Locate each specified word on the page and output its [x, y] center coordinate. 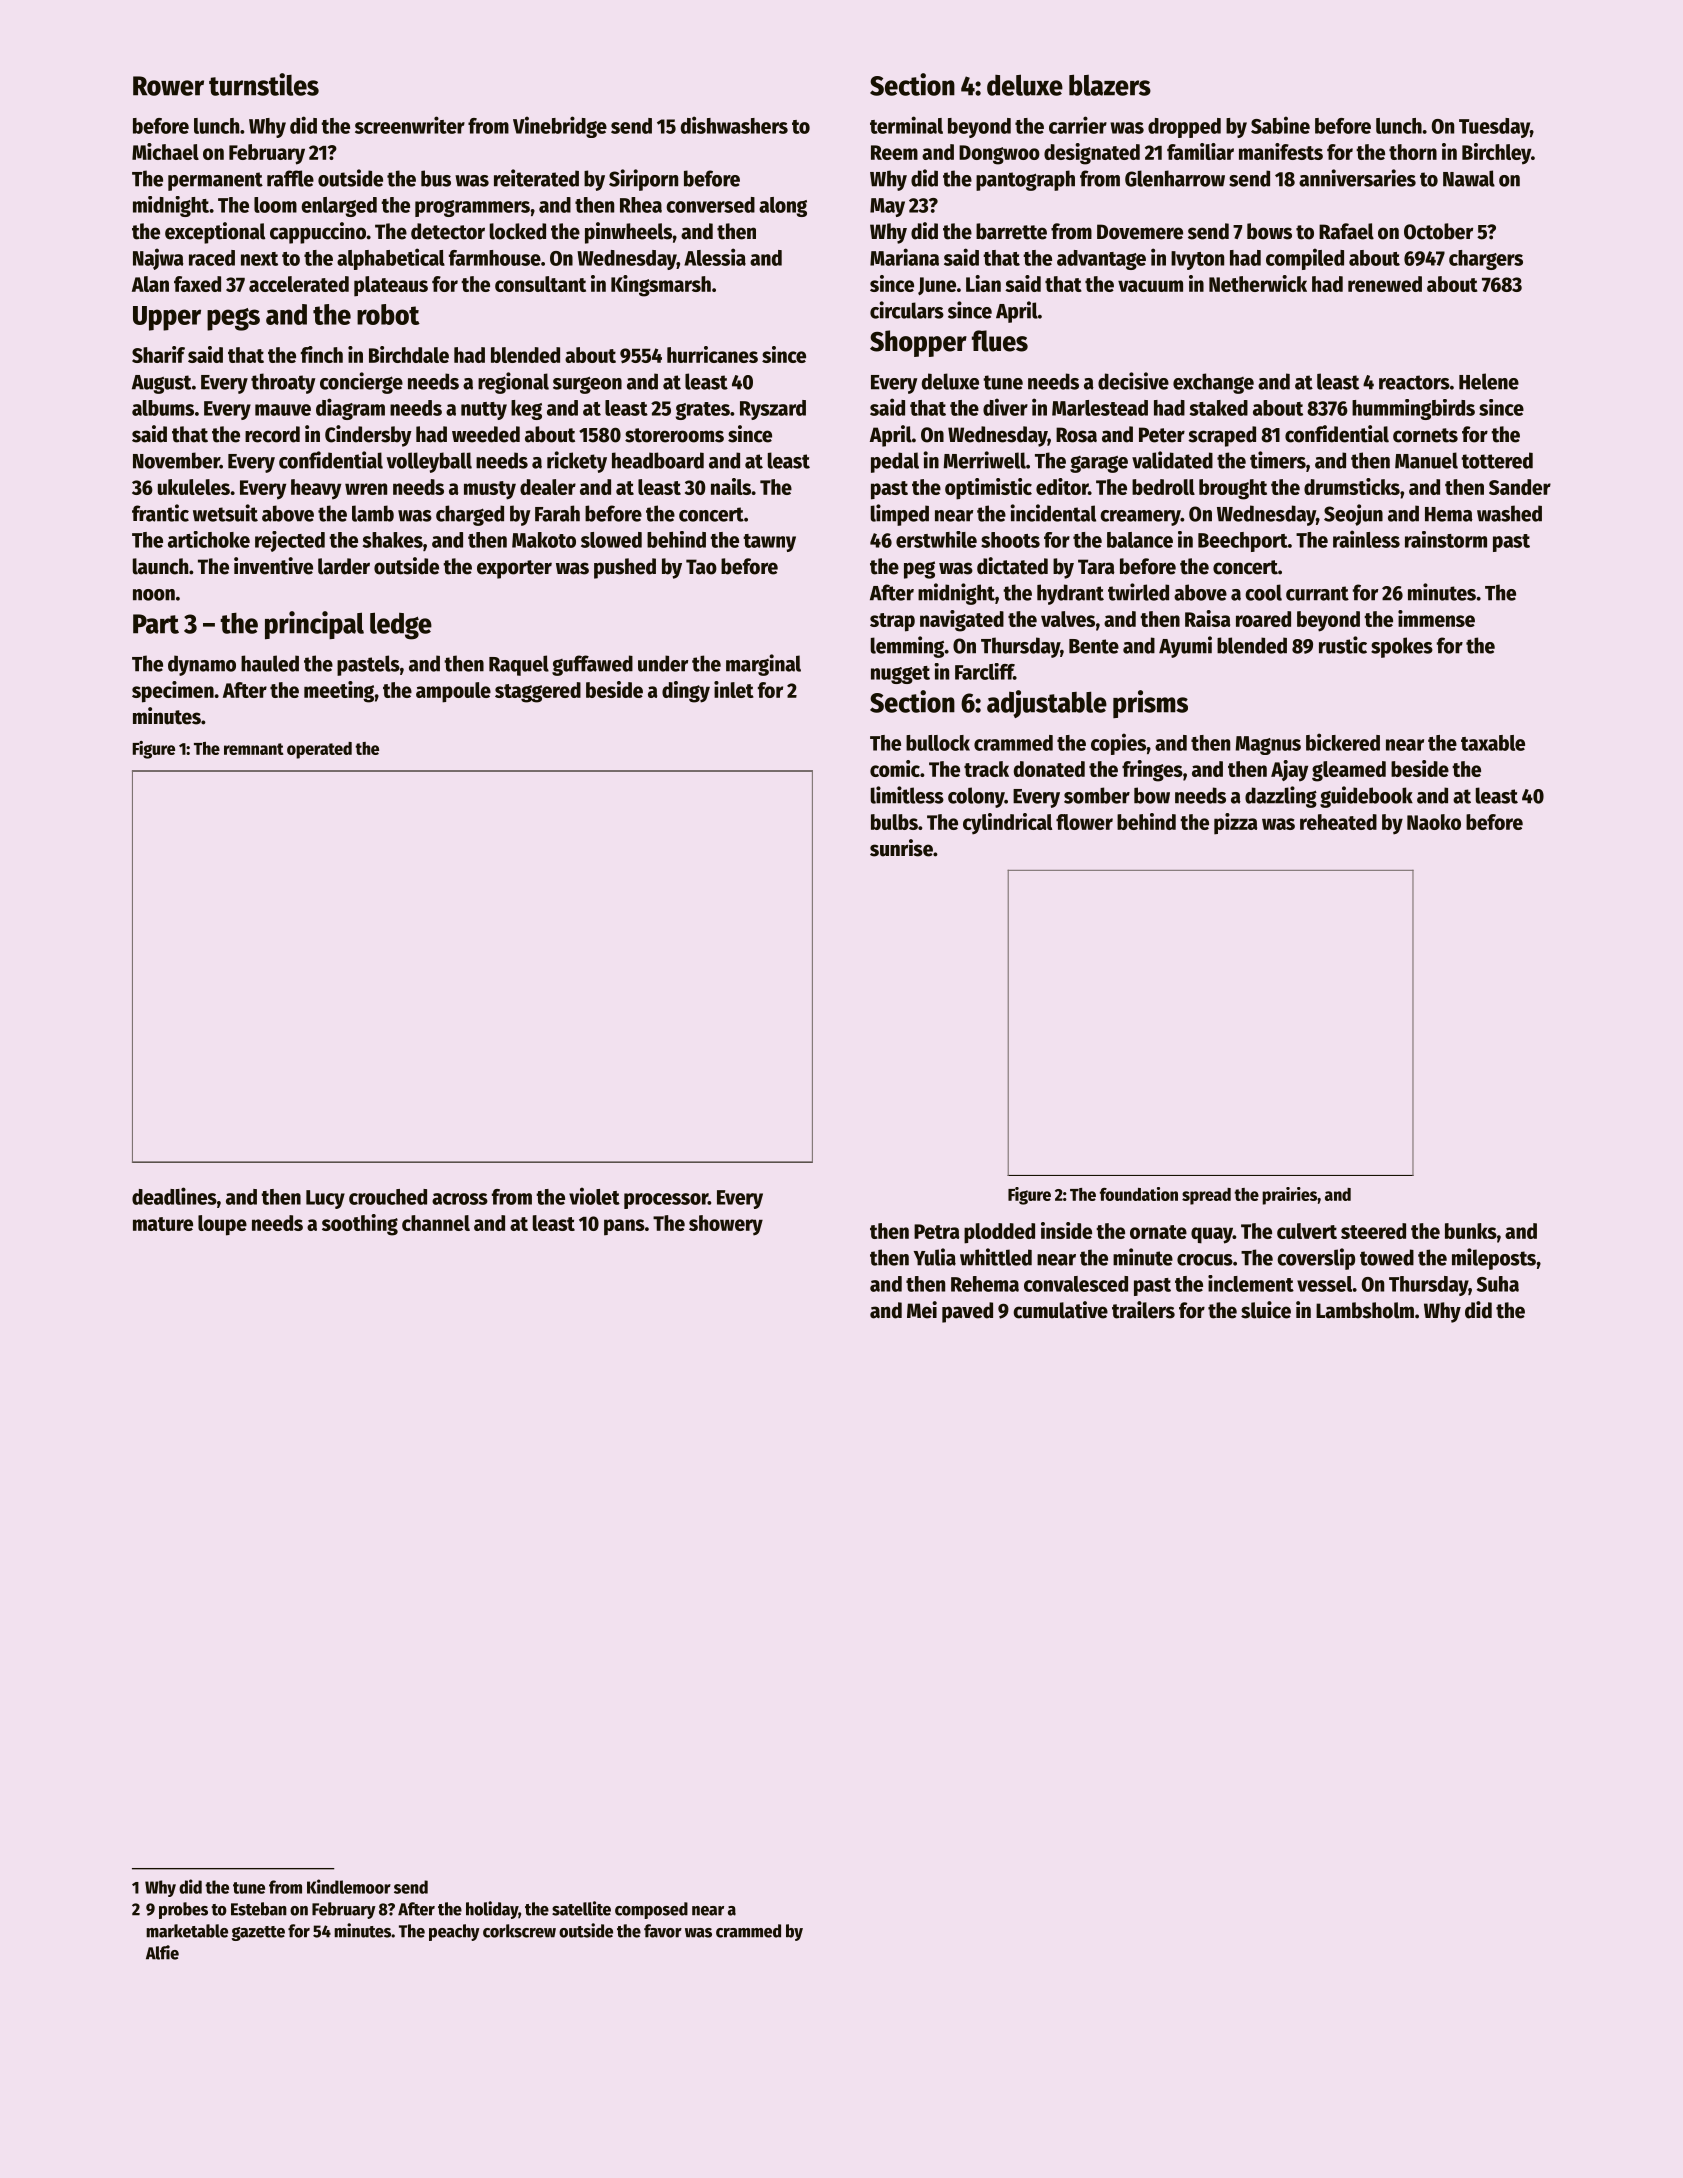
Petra [936, 1231]
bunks [1471, 1231]
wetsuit [225, 513]
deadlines [174, 1196]
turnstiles [264, 84]
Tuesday [1494, 128]
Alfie [162, 1952]
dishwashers [734, 125]
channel [436, 1223]
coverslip [1316, 1259]
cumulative [1060, 1310]
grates [703, 411]
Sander [1520, 487]
